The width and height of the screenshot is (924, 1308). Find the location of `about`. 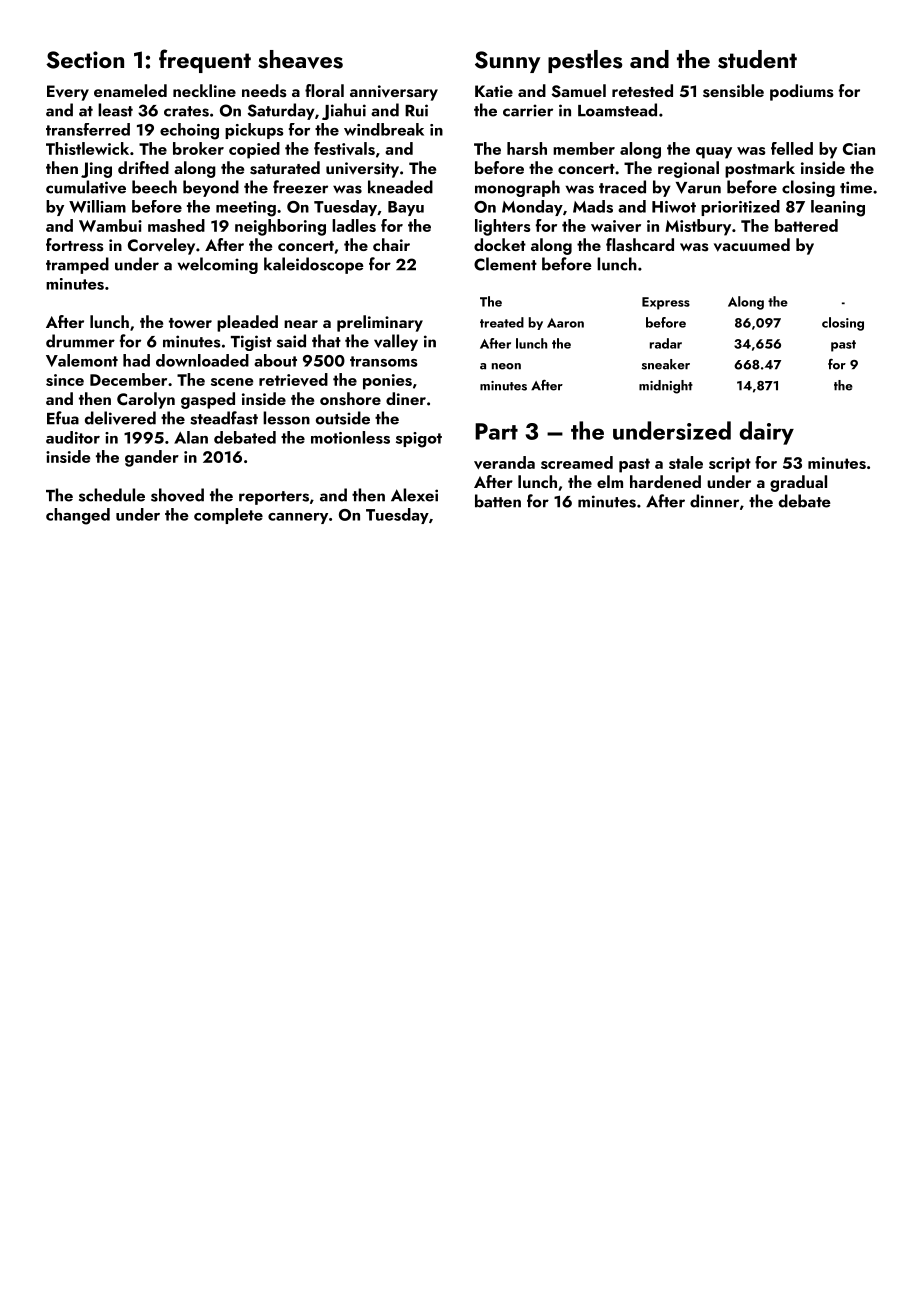

about is located at coordinates (275, 360).
